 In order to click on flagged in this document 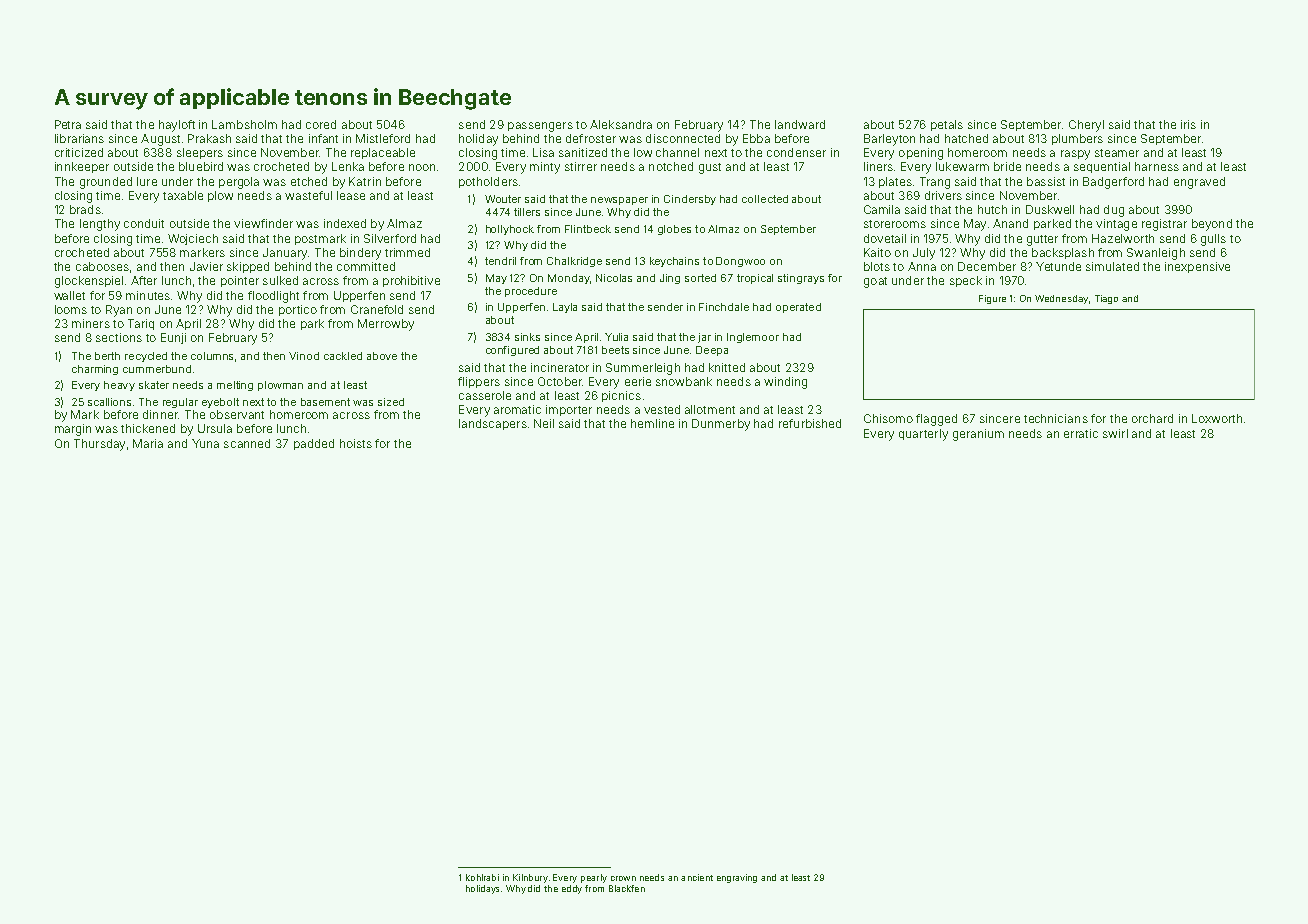, I will do `click(936, 420)`.
